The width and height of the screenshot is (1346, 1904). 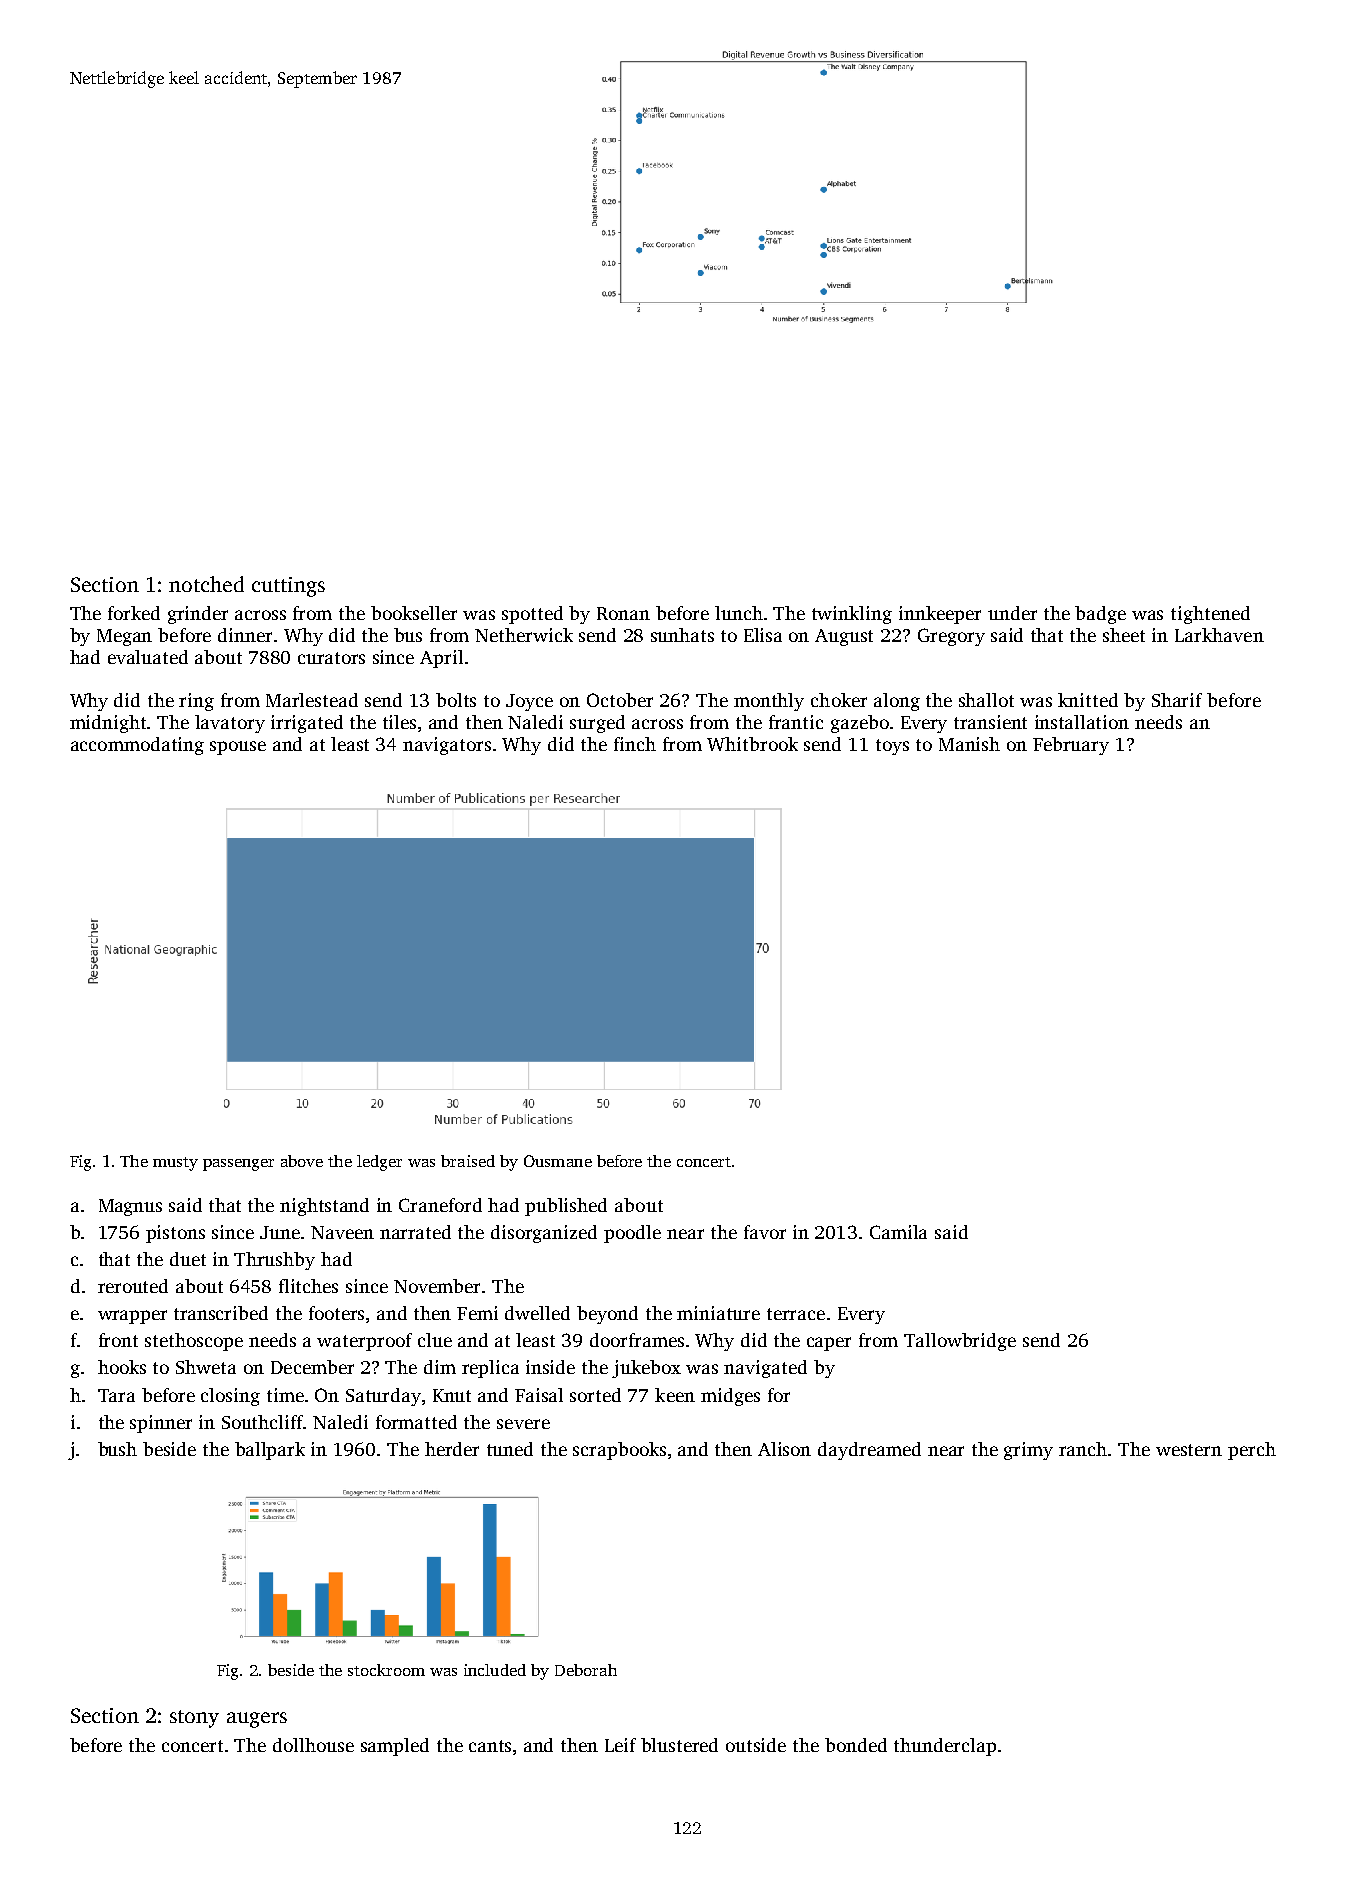 I want to click on rerouted, so click(x=133, y=1286).
